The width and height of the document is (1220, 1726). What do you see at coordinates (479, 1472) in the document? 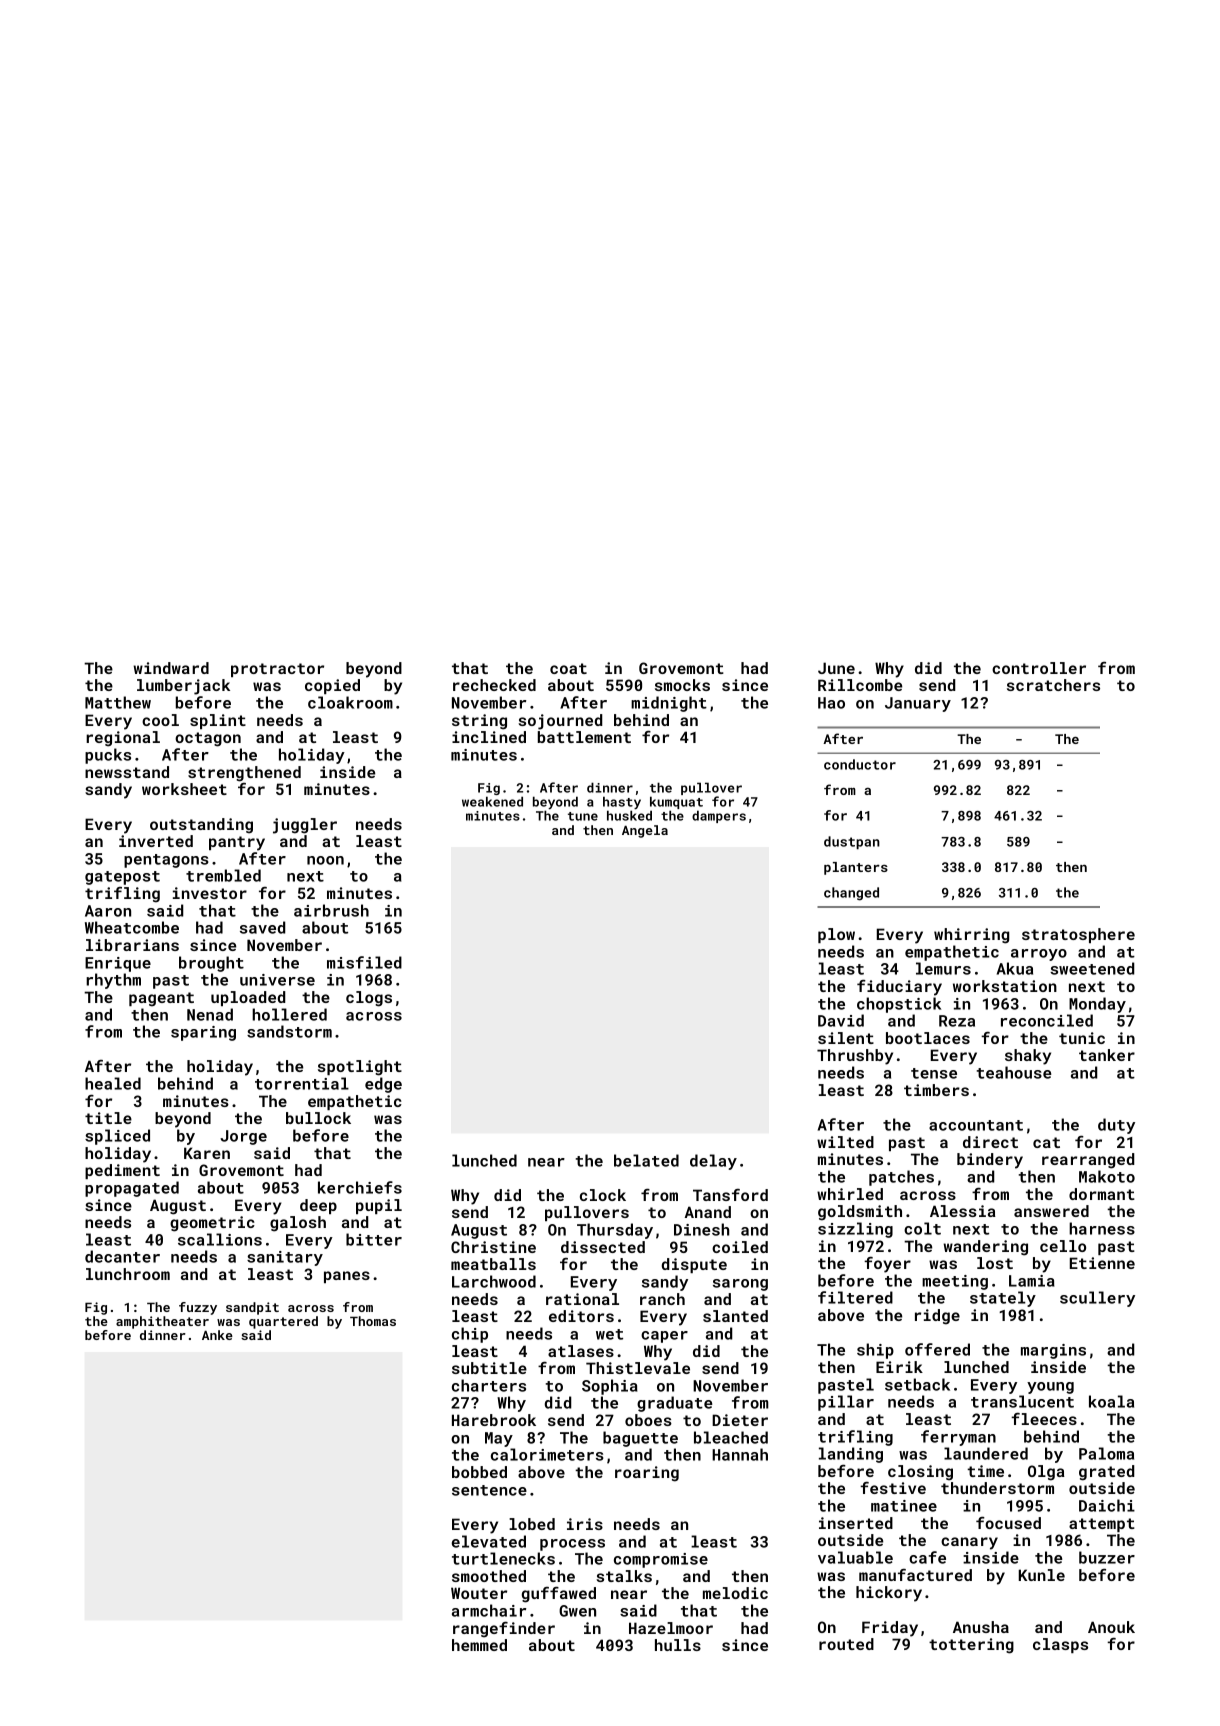
I see `bobbed` at bounding box center [479, 1472].
